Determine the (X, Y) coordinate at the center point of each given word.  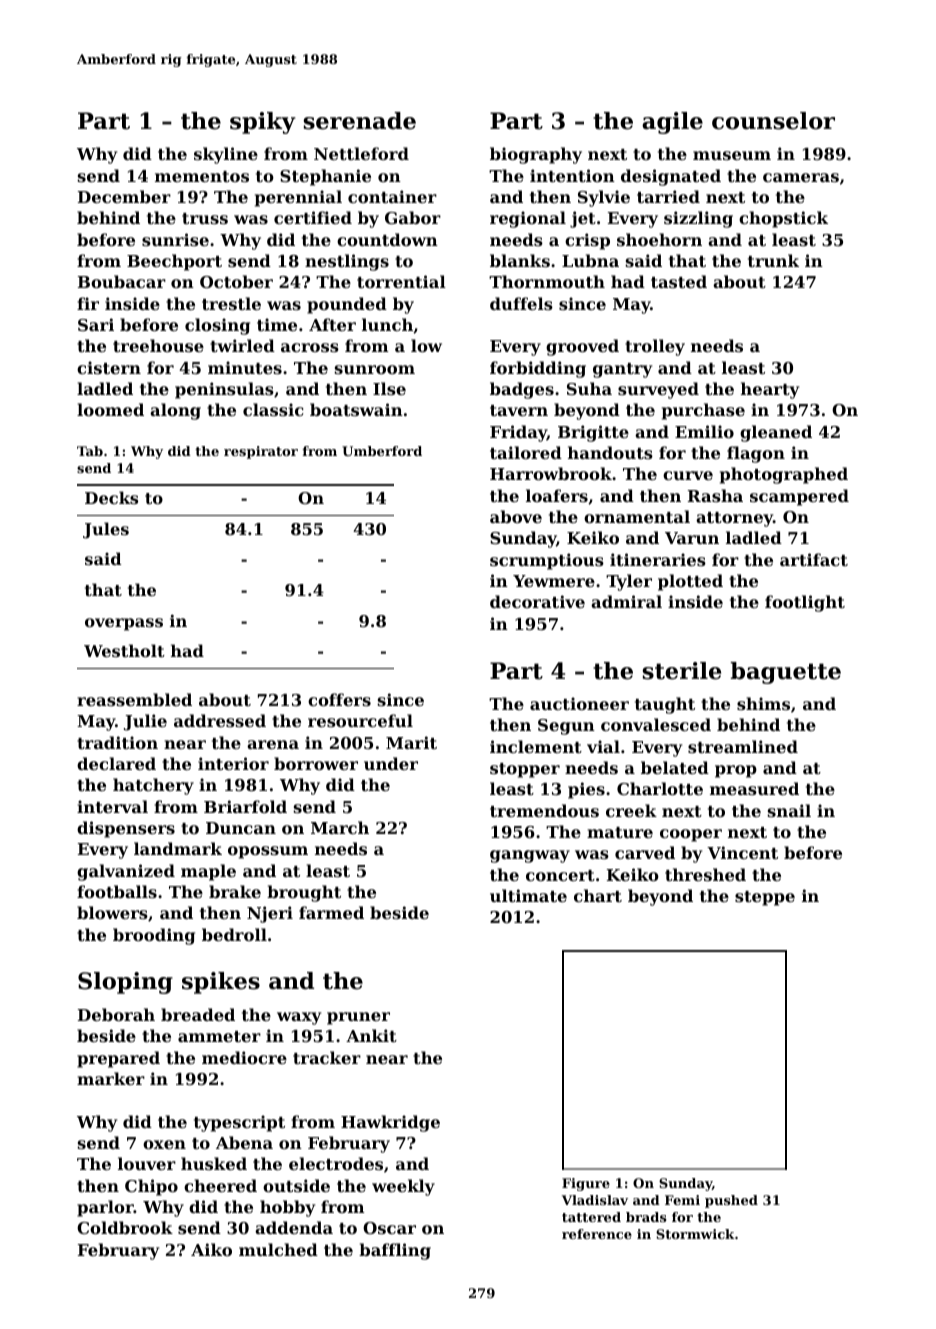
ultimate (528, 895)
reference (597, 1234)
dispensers (126, 829)
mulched (278, 1249)
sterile (681, 671)
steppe (765, 898)
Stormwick (695, 1234)
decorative (537, 601)
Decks (111, 497)
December (124, 196)
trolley (655, 347)
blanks (520, 260)
